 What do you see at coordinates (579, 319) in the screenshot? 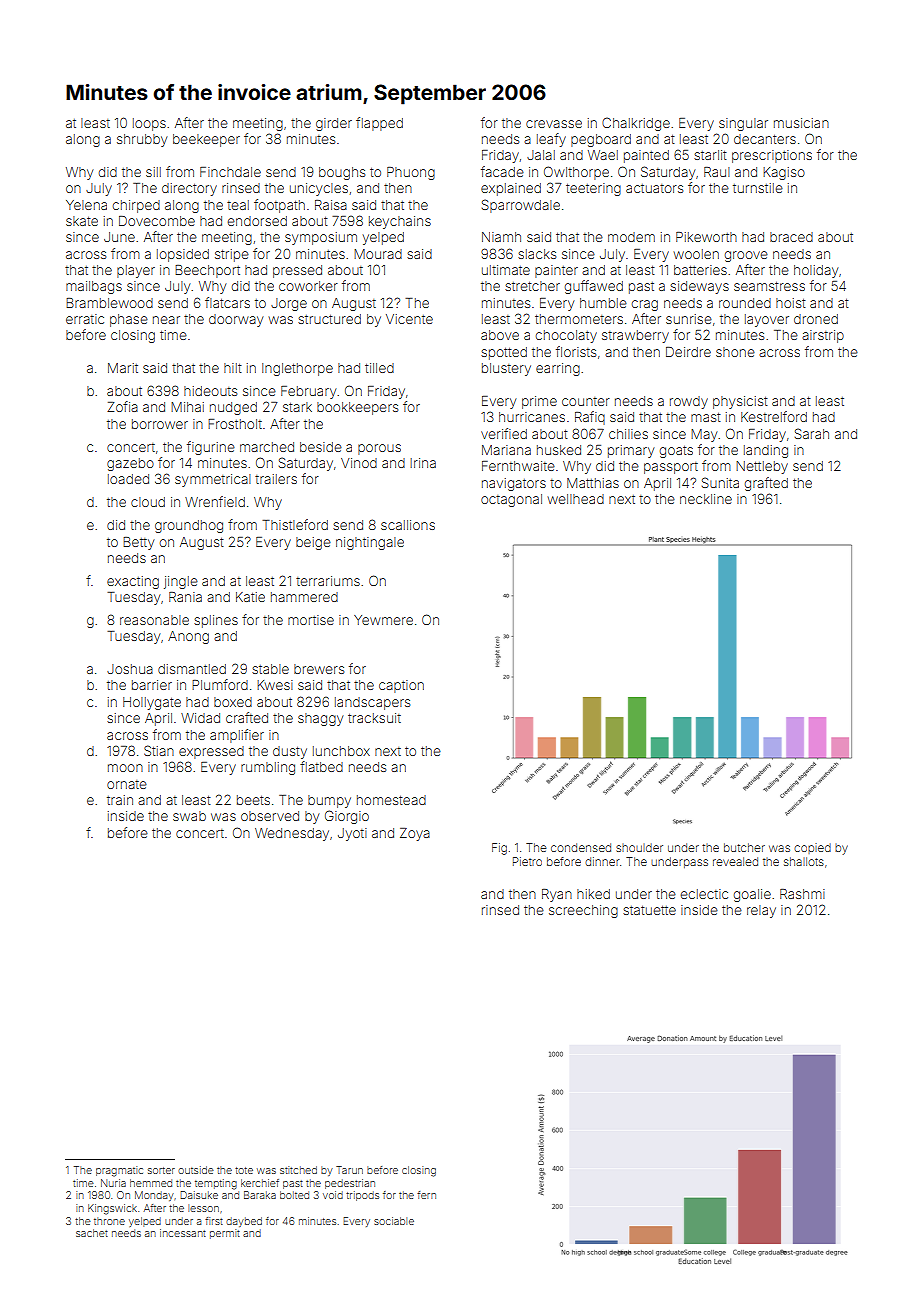
I see `thermometers` at bounding box center [579, 319].
